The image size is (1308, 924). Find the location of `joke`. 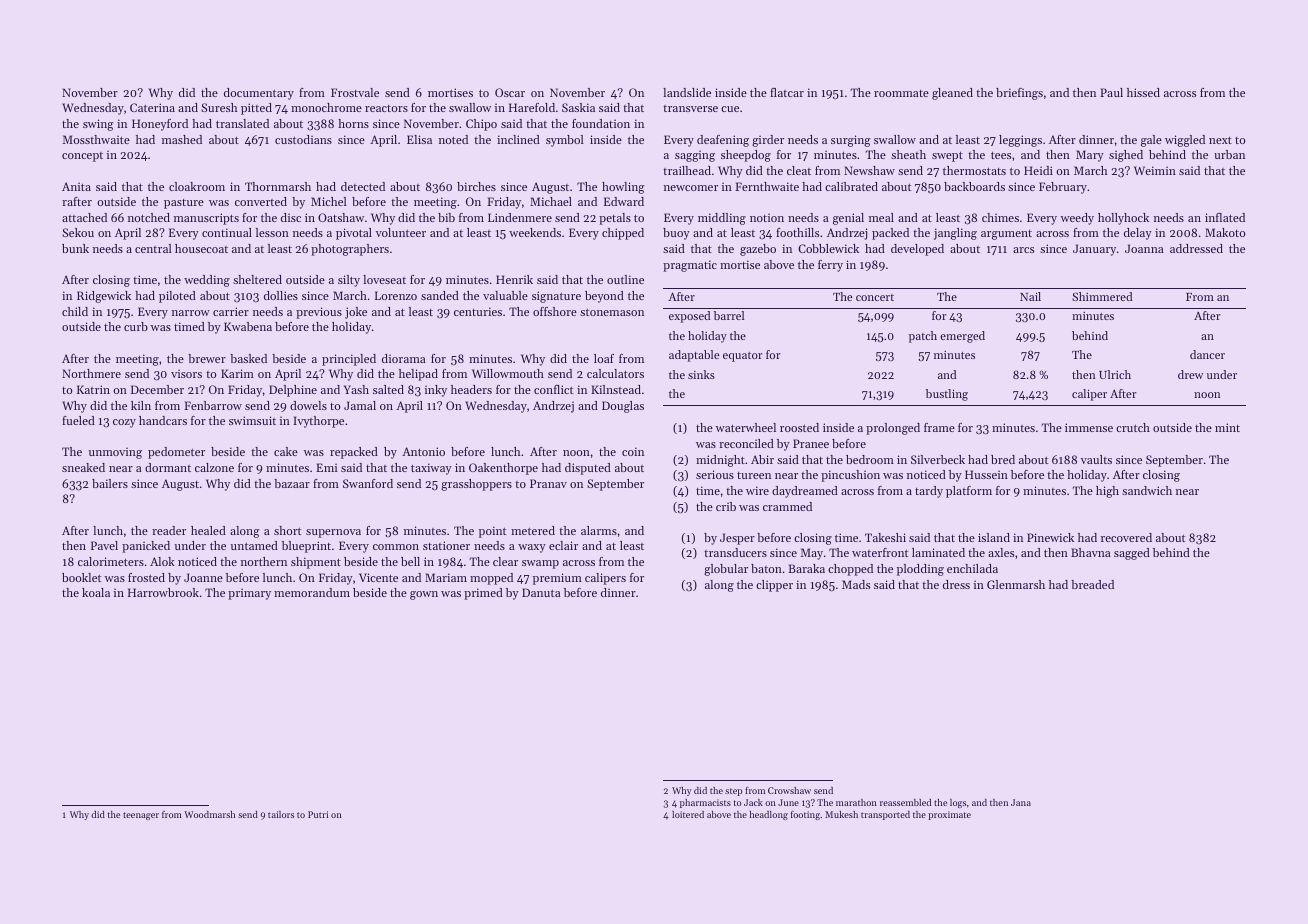

joke is located at coordinates (356, 313).
